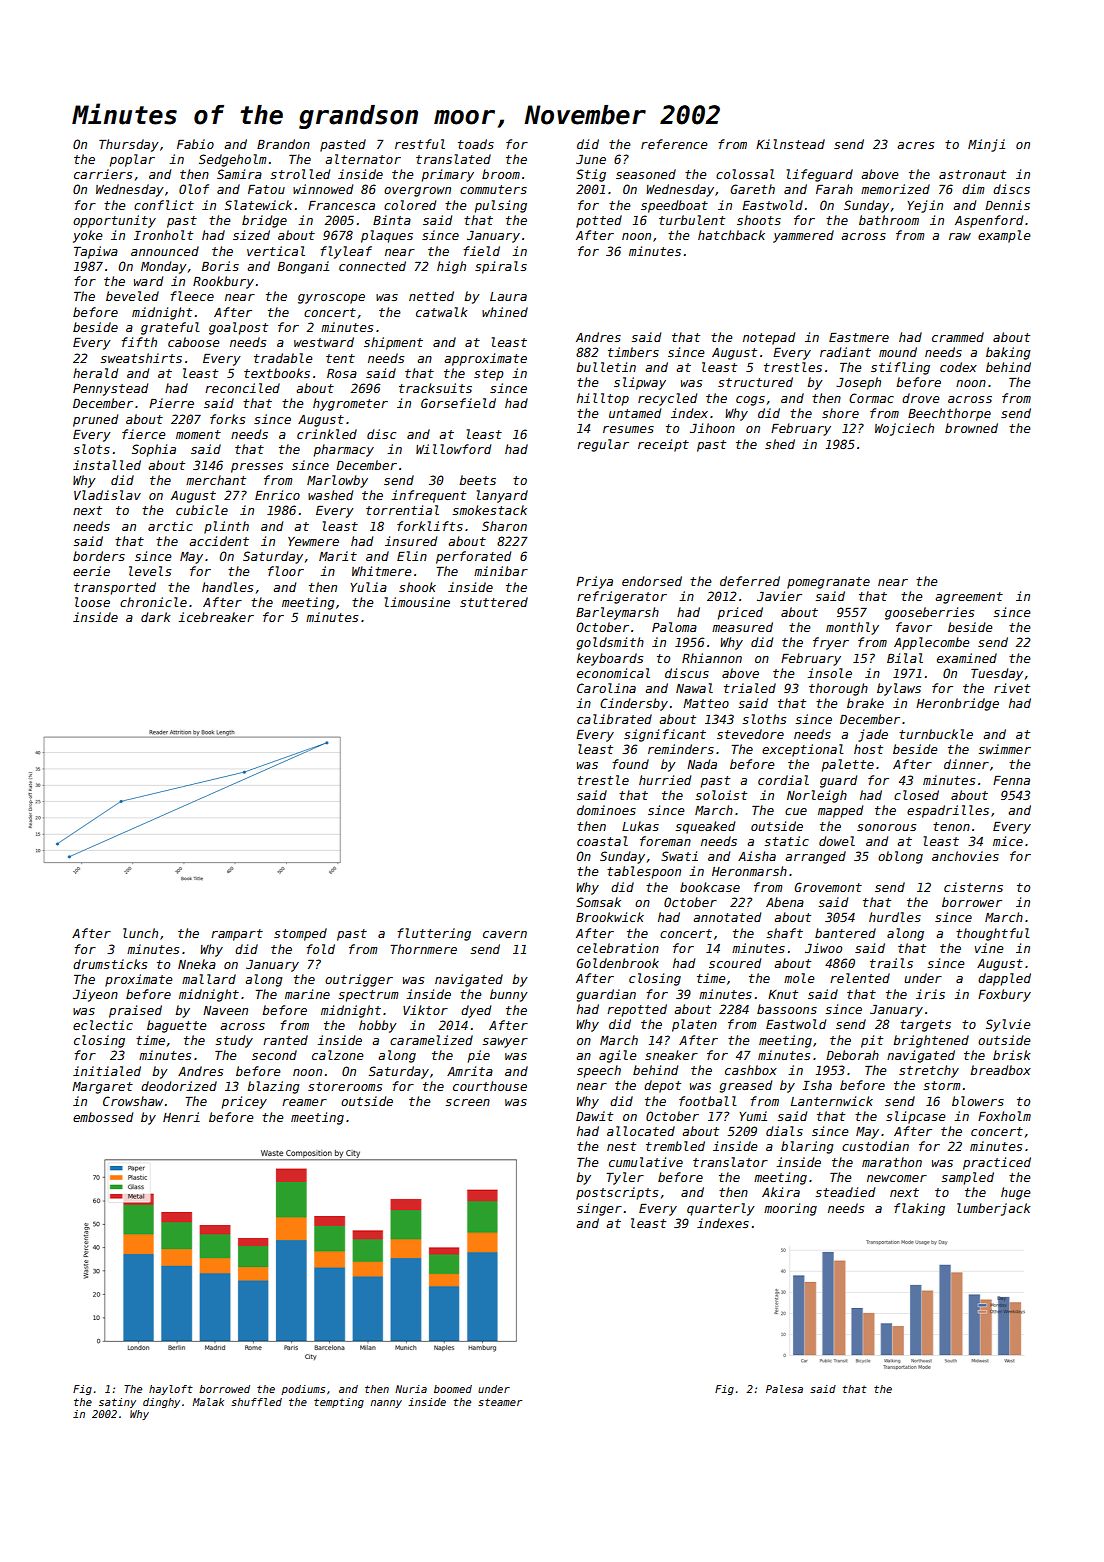 The height and width of the document is (1562, 1104). Describe the element at coordinates (674, 206) in the document. I see `speedboat` at that location.
